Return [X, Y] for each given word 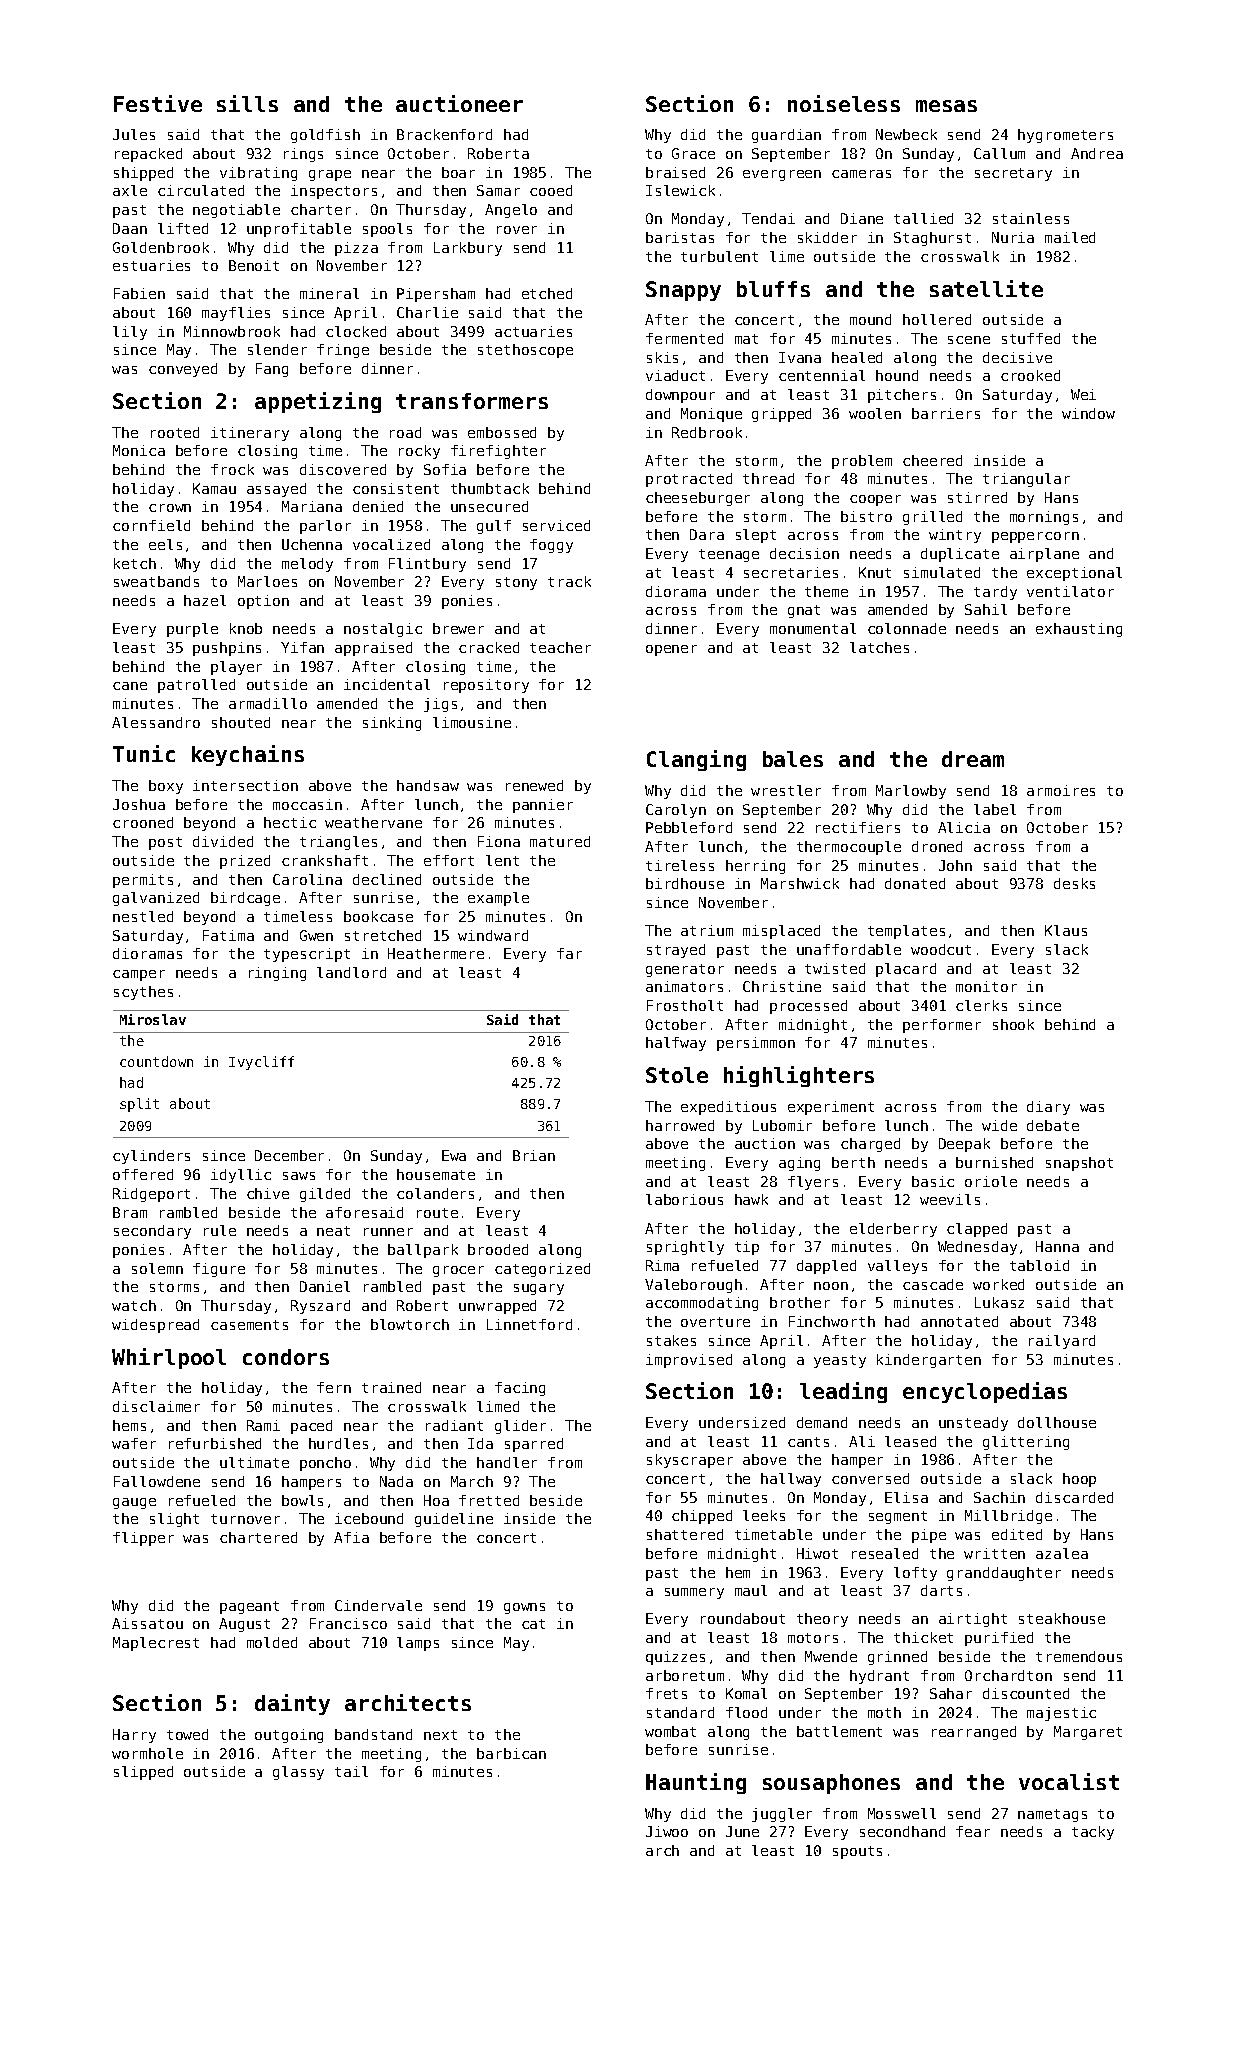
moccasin [307, 804]
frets [666, 1693]
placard [906, 970]
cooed [551, 190]
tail [351, 1771]
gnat [804, 611]
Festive [158, 103]
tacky [1093, 1833]
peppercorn [1035, 537]
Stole [677, 1075]
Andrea [1097, 153]
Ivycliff [261, 1063]
